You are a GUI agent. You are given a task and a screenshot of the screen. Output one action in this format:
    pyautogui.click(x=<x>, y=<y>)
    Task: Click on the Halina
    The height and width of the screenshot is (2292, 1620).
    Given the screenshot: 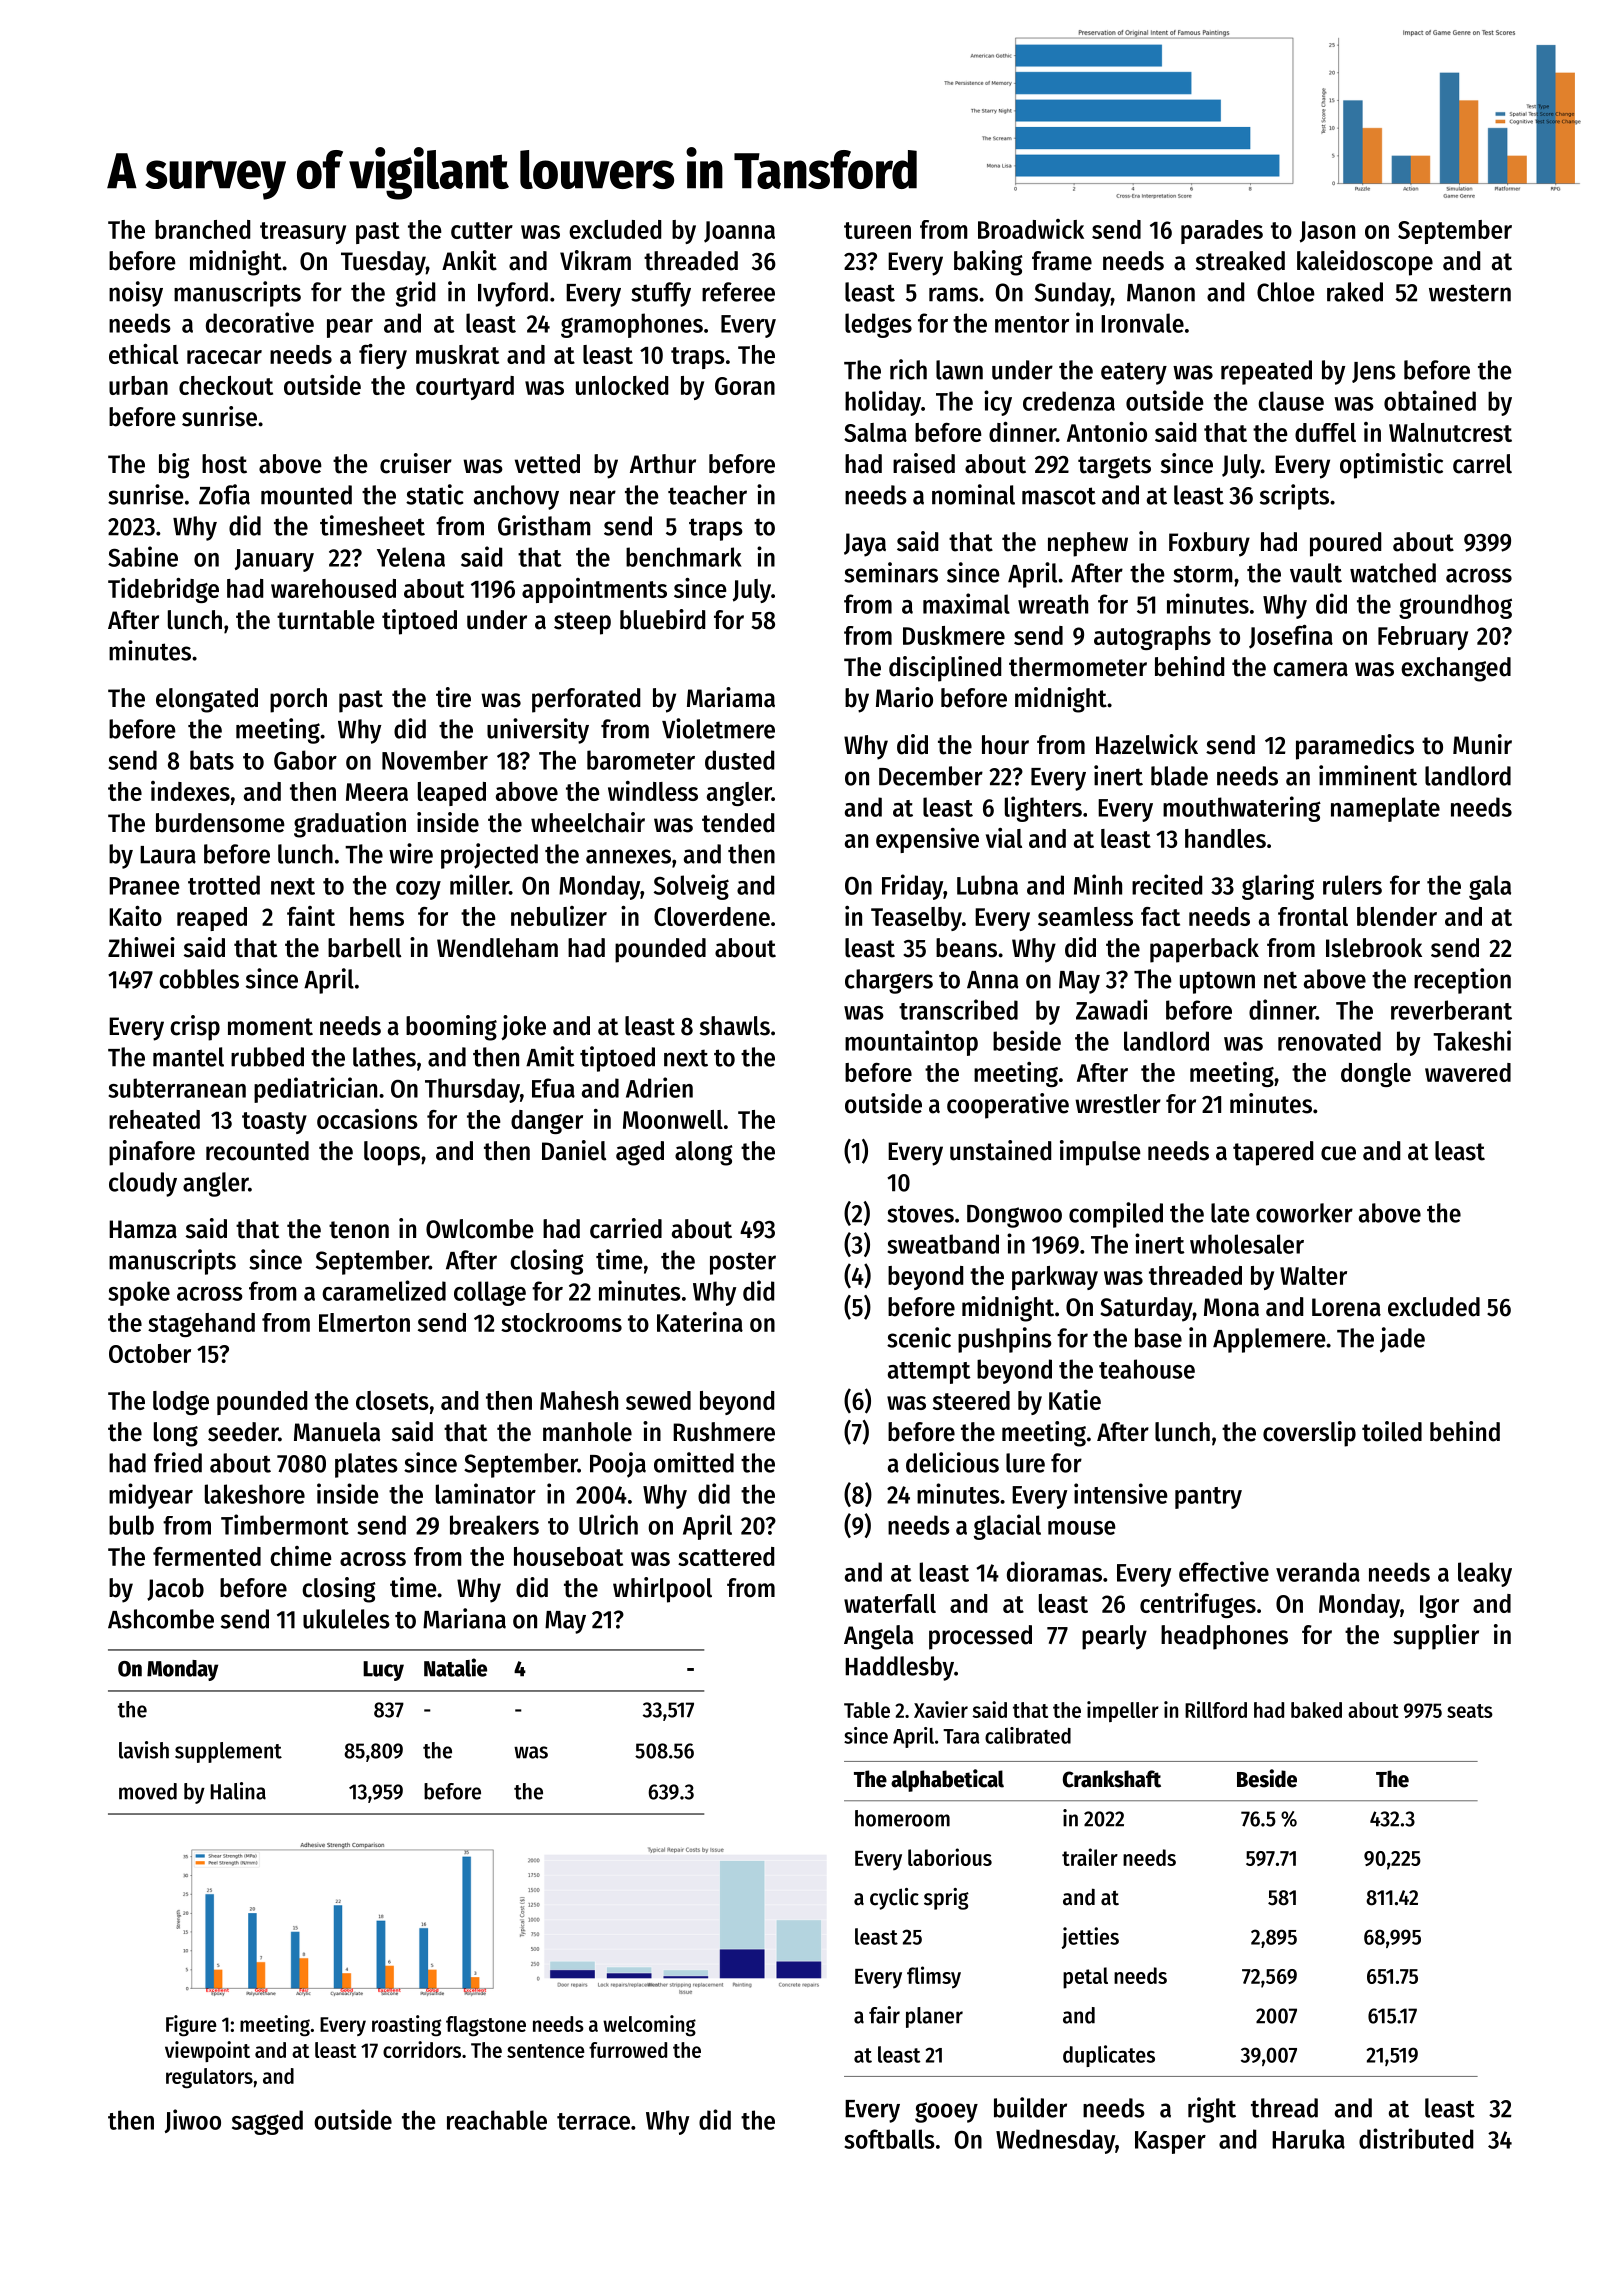 What is the action you would take?
    pyautogui.click(x=238, y=1791)
